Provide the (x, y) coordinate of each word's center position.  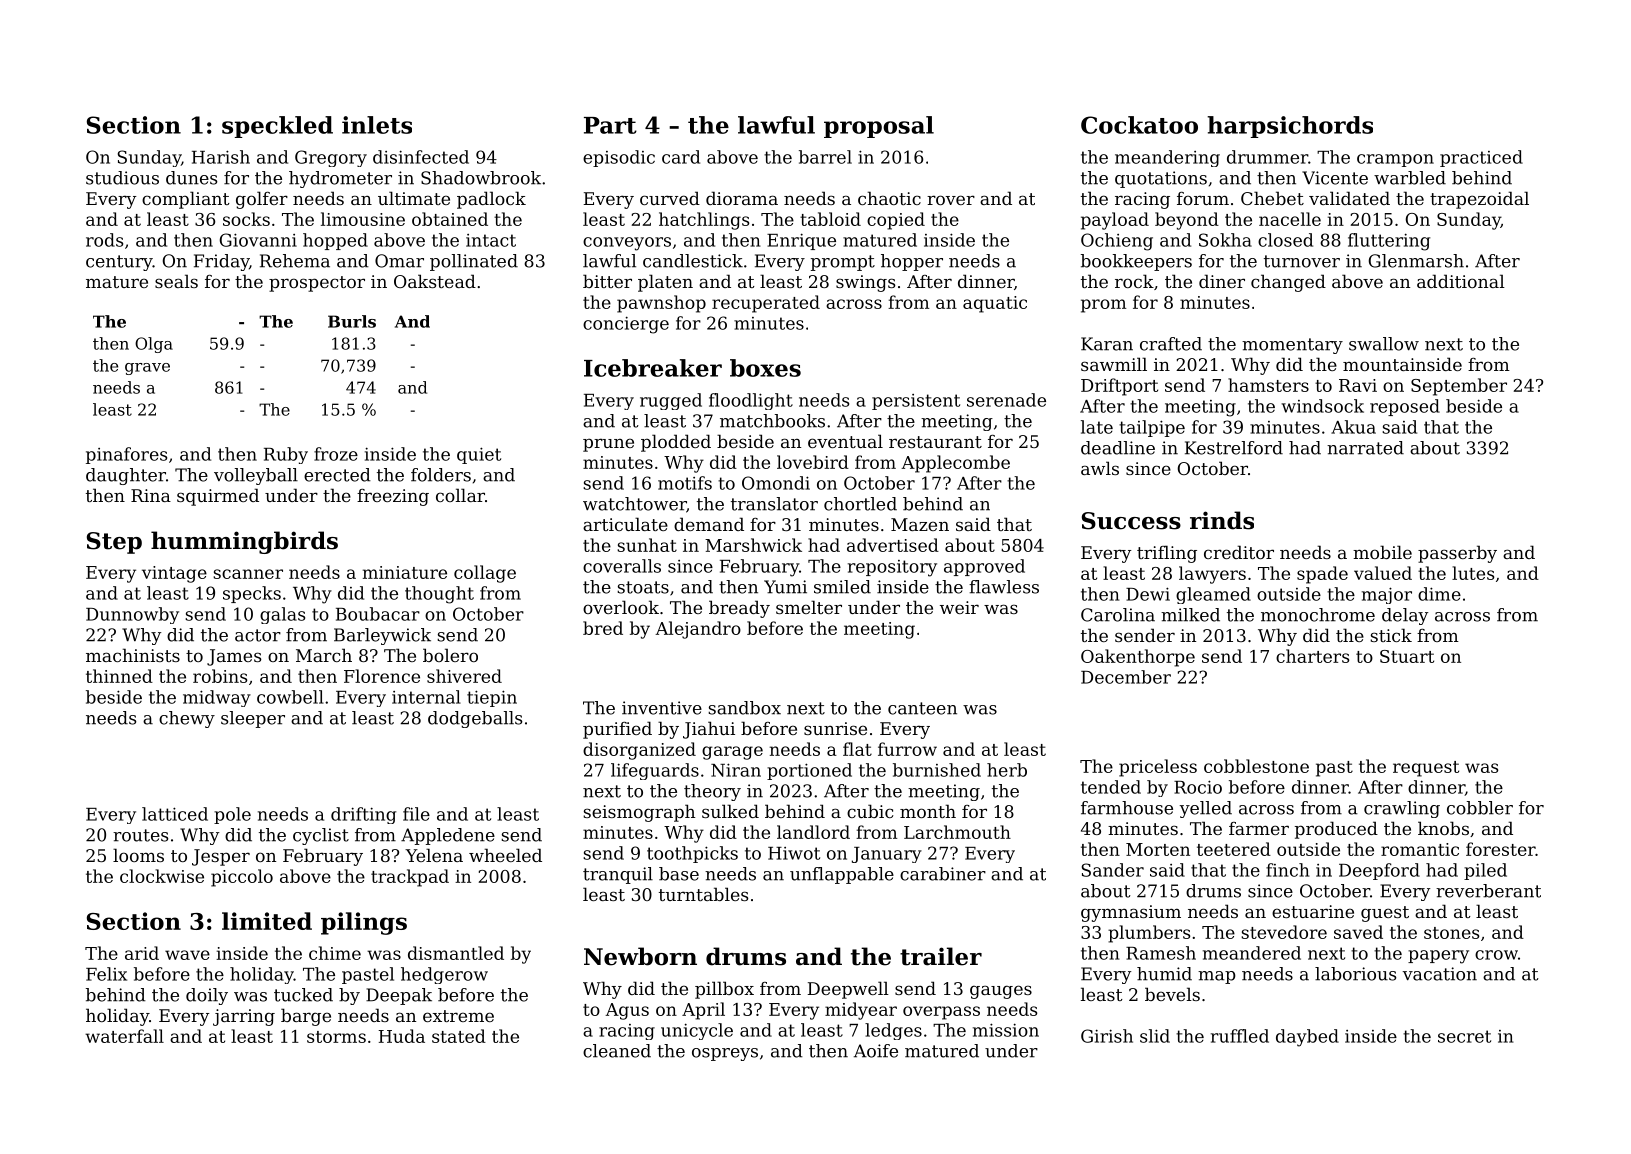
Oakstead (435, 281)
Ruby (286, 455)
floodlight (751, 401)
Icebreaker (653, 368)
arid (142, 953)
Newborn (640, 956)
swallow (1384, 344)
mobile (1382, 552)
